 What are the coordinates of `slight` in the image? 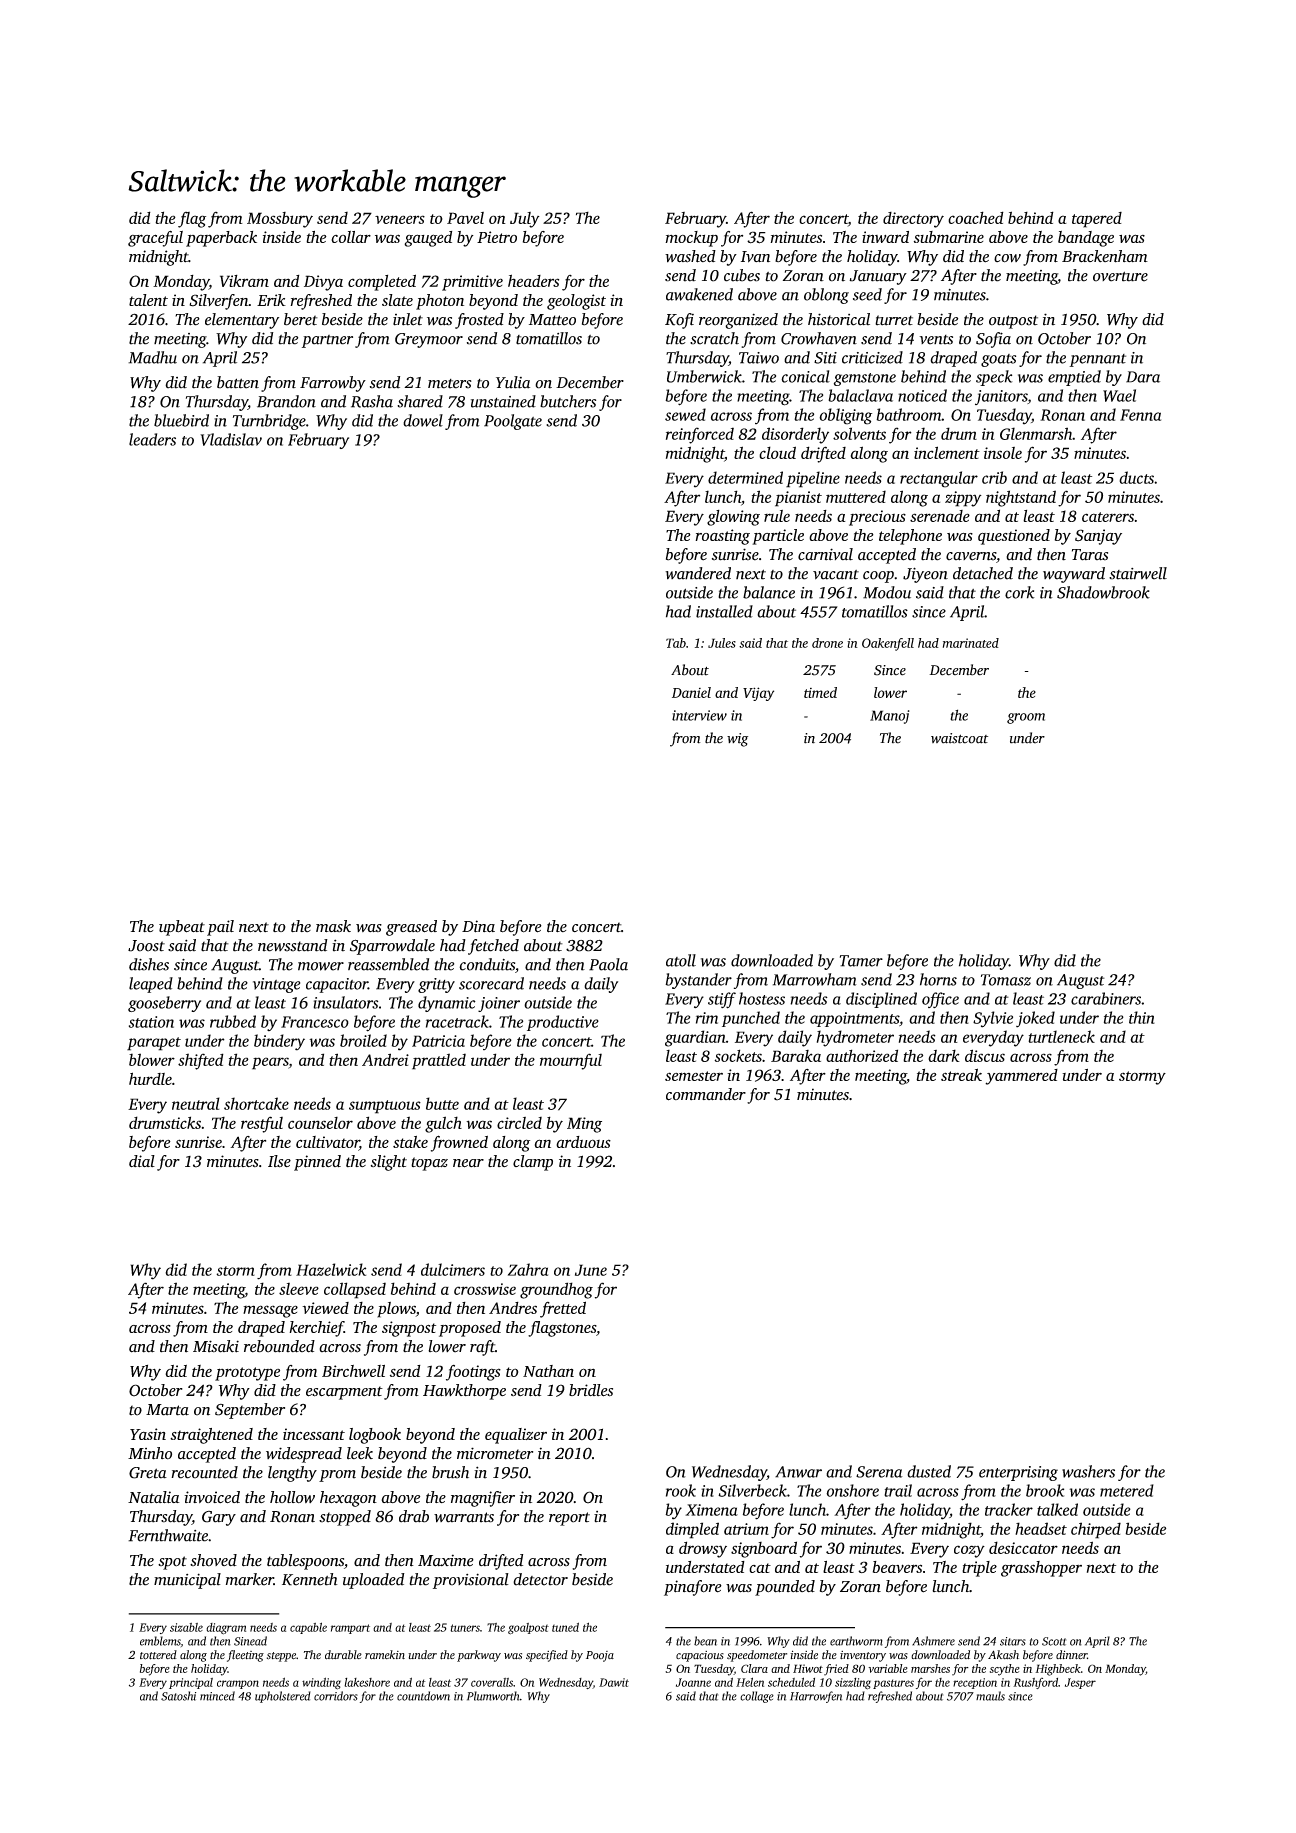 It's located at (389, 1163).
